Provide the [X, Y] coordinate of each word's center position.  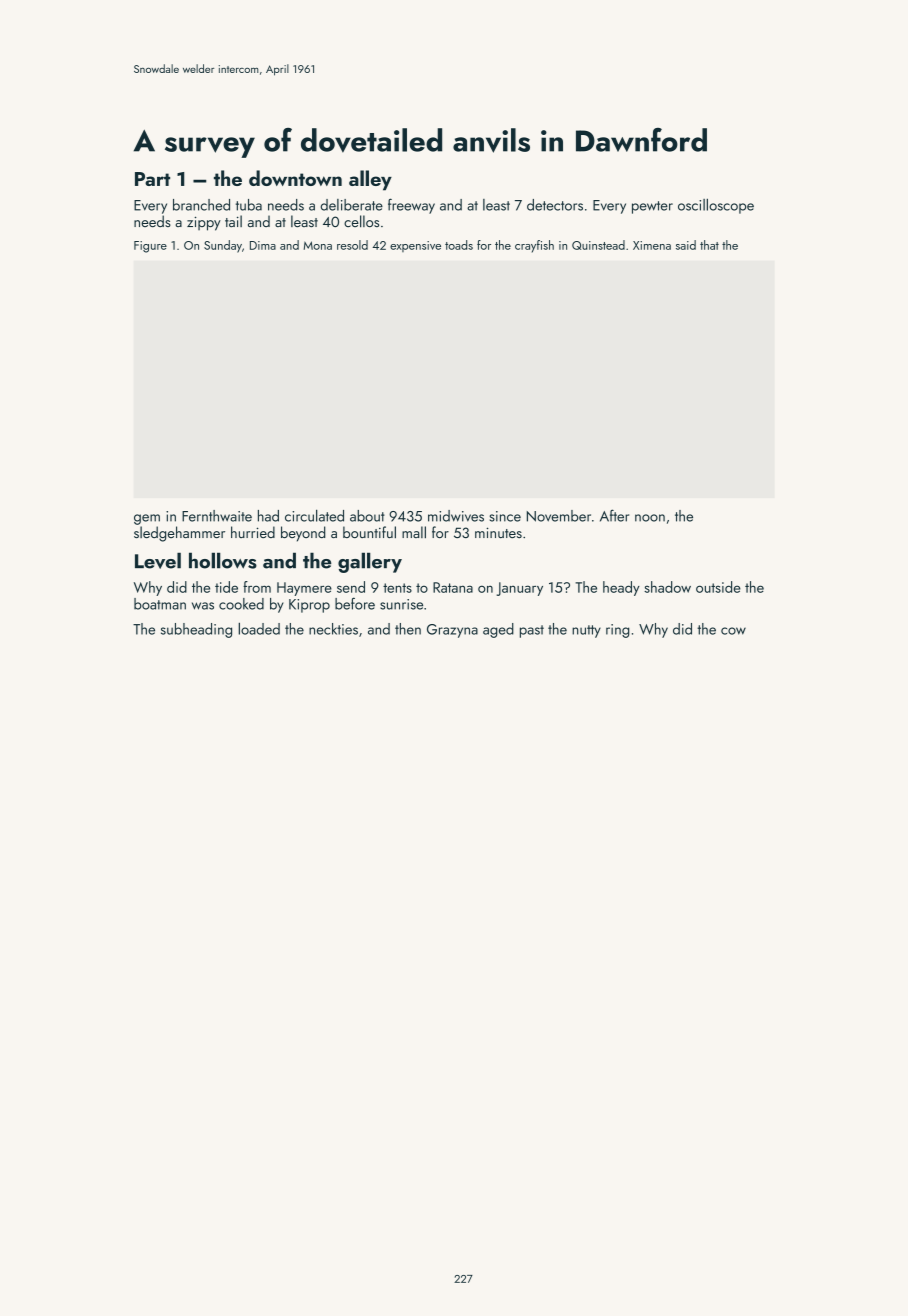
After [614, 515]
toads [459, 245]
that [709, 245]
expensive [415, 246]
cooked [241, 604]
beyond [303, 534]
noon [650, 518]
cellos [361, 221]
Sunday [223, 246]
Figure [150, 247]
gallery [370, 562]
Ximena [652, 245]
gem [147, 519]
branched [201, 205]
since [505, 516]
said [686, 245]
